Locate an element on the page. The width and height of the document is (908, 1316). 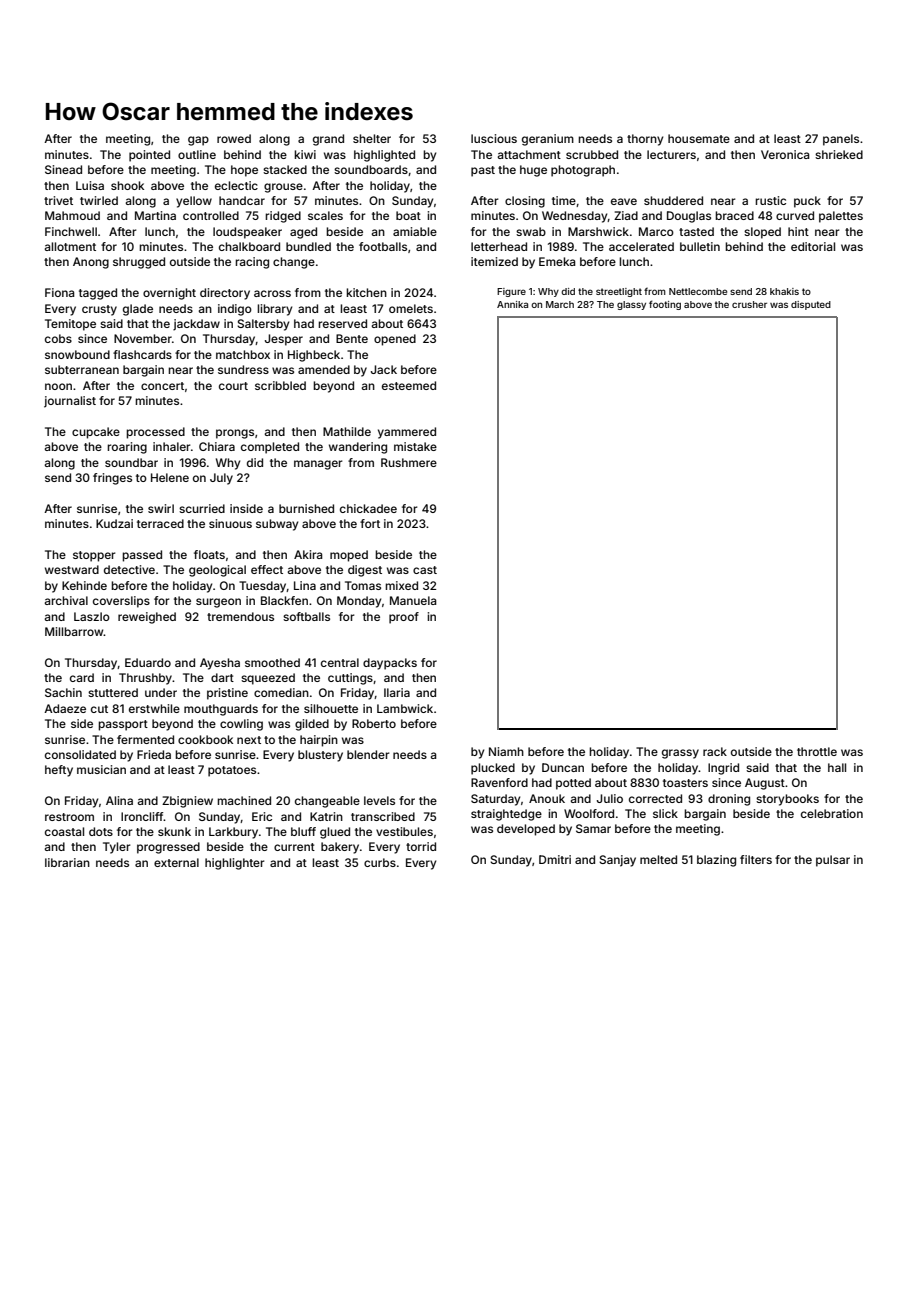
librarian is located at coordinates (67, 862).
